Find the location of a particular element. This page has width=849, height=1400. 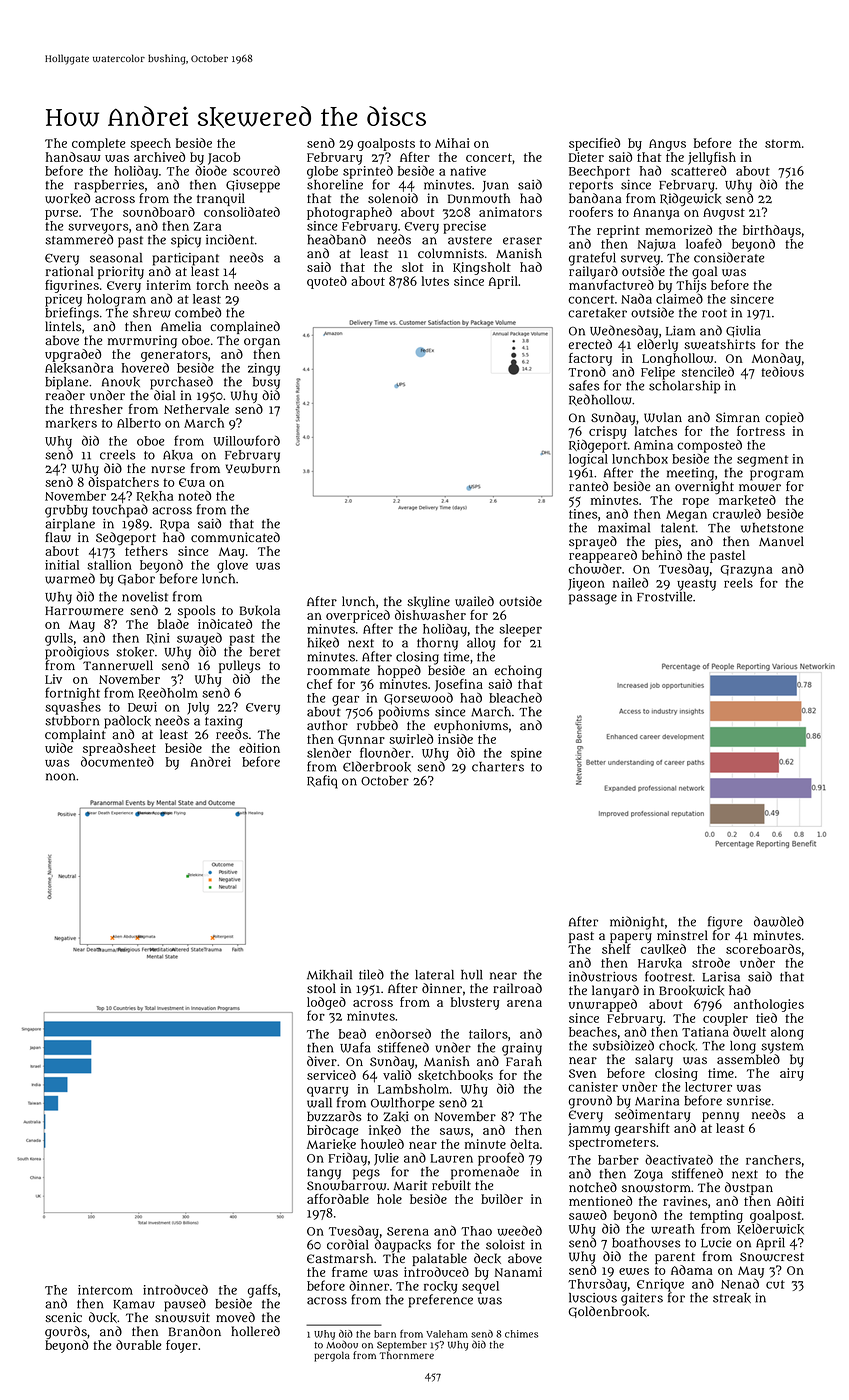

purse is located at coordinates (61, 215).
